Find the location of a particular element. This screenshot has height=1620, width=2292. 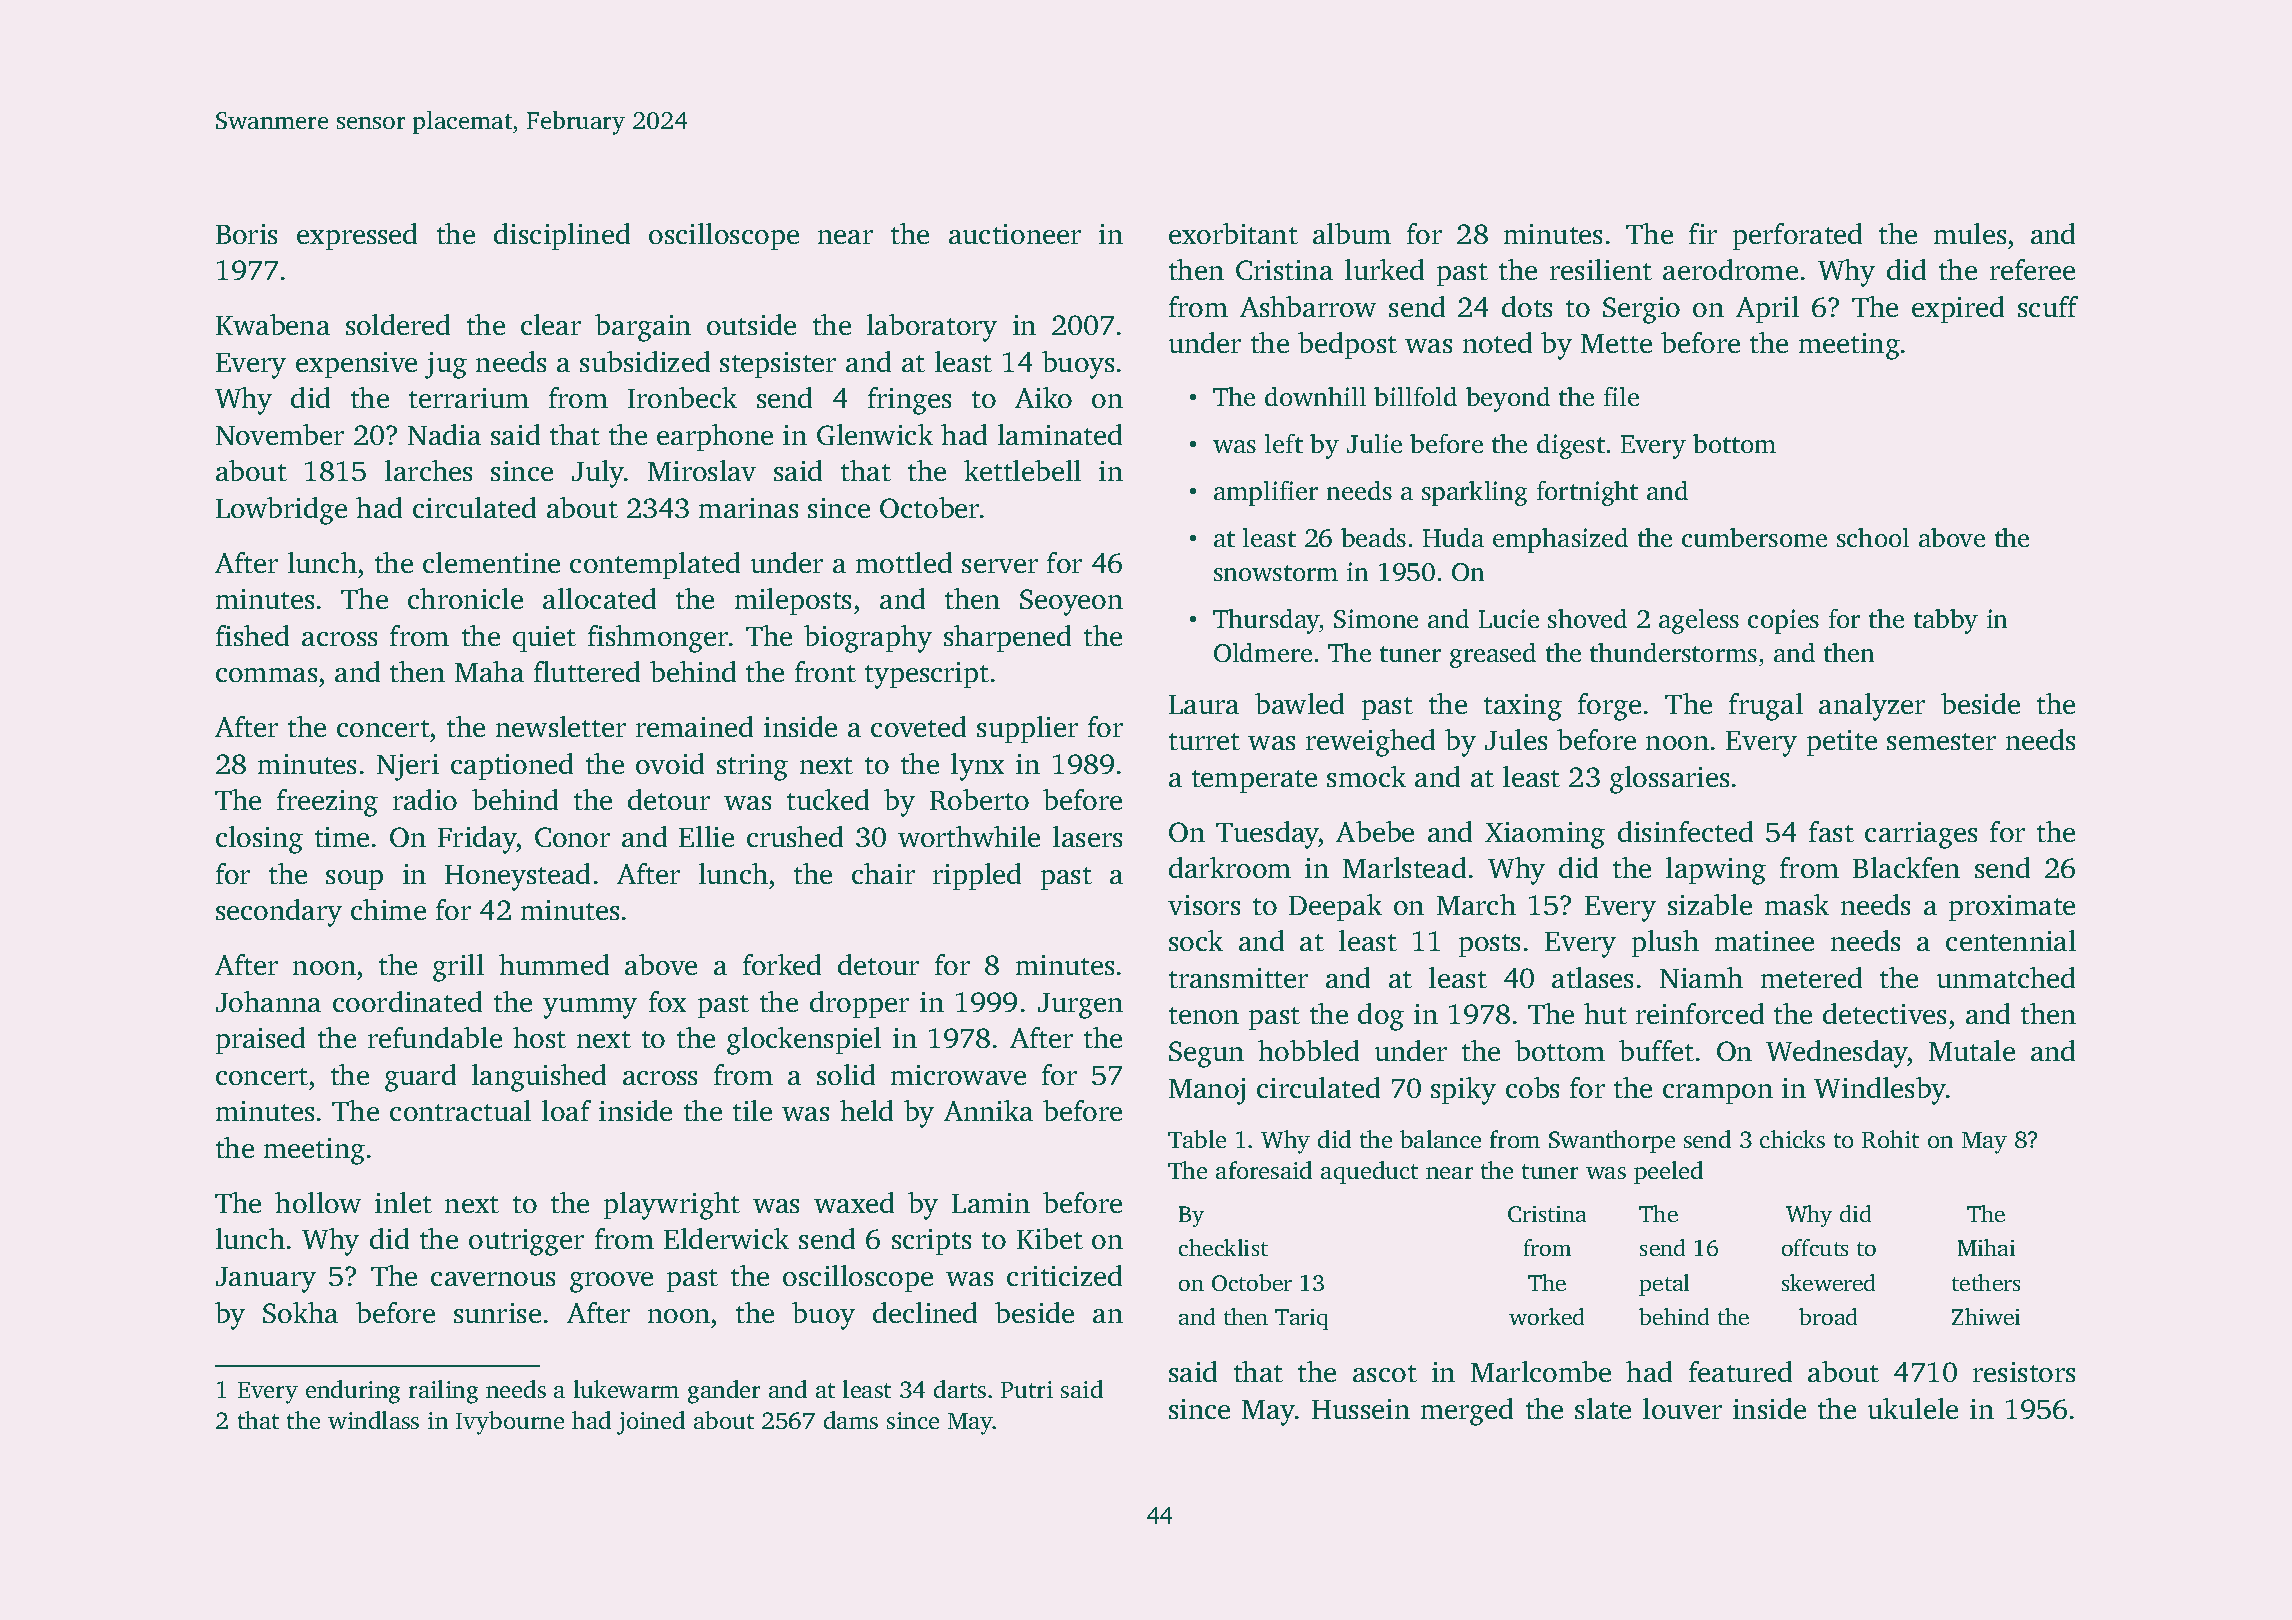

perforated is located at coordinates (1797, 236).
